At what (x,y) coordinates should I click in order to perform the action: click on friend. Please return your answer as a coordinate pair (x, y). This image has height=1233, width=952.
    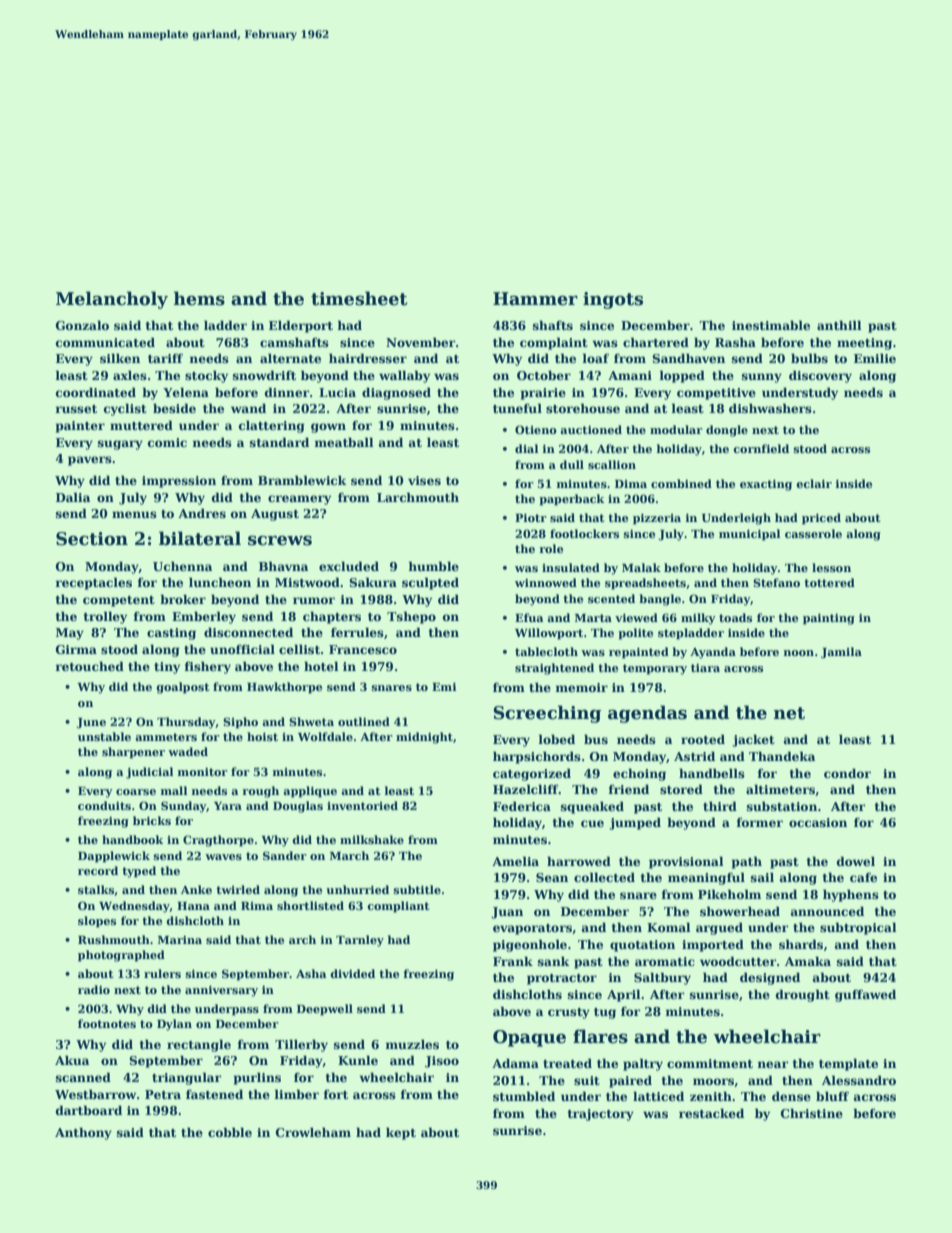
    Looking at the image, I should click on (628, 789).
